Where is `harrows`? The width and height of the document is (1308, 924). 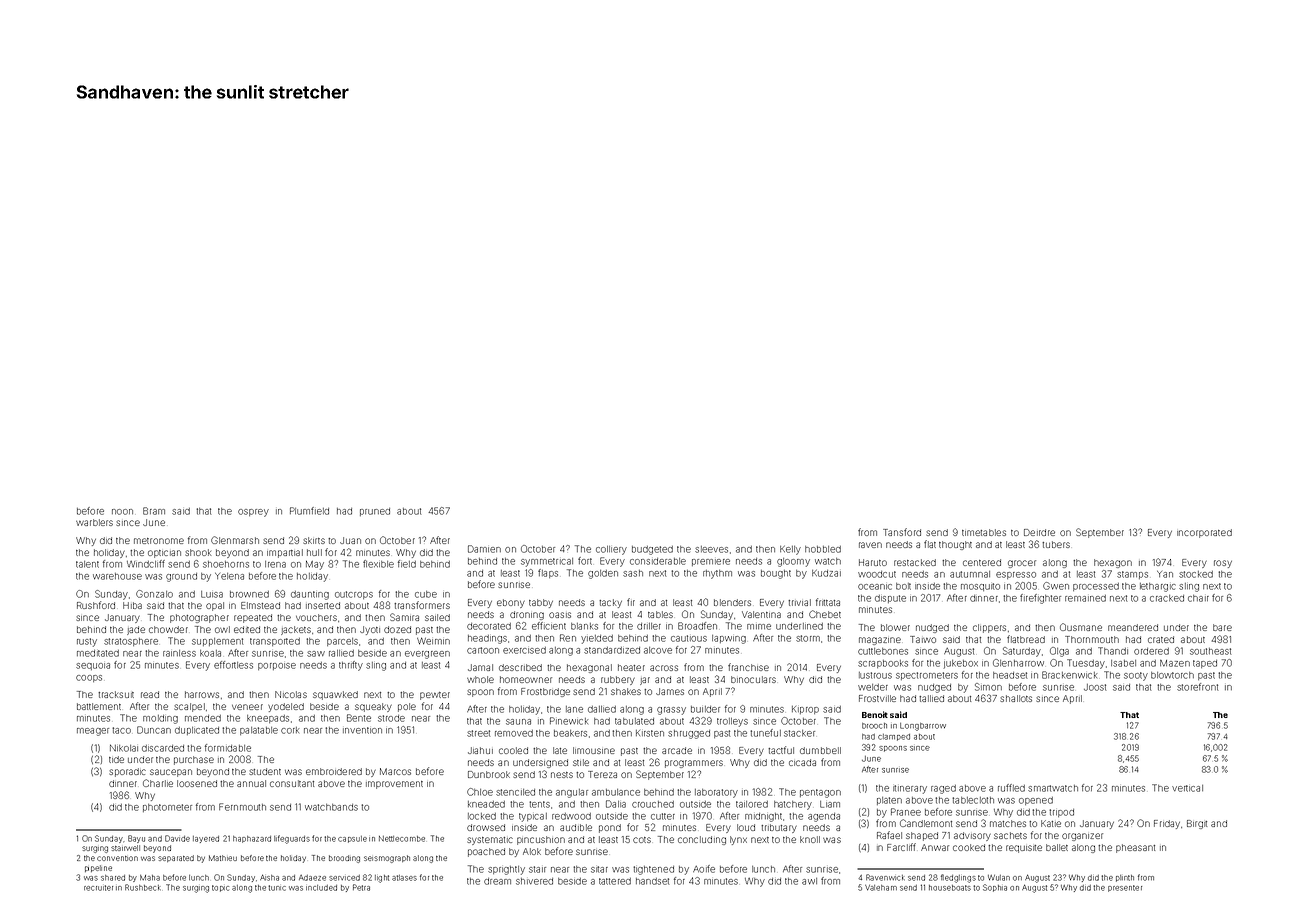
harrows is located at coordinates (202, 694).
